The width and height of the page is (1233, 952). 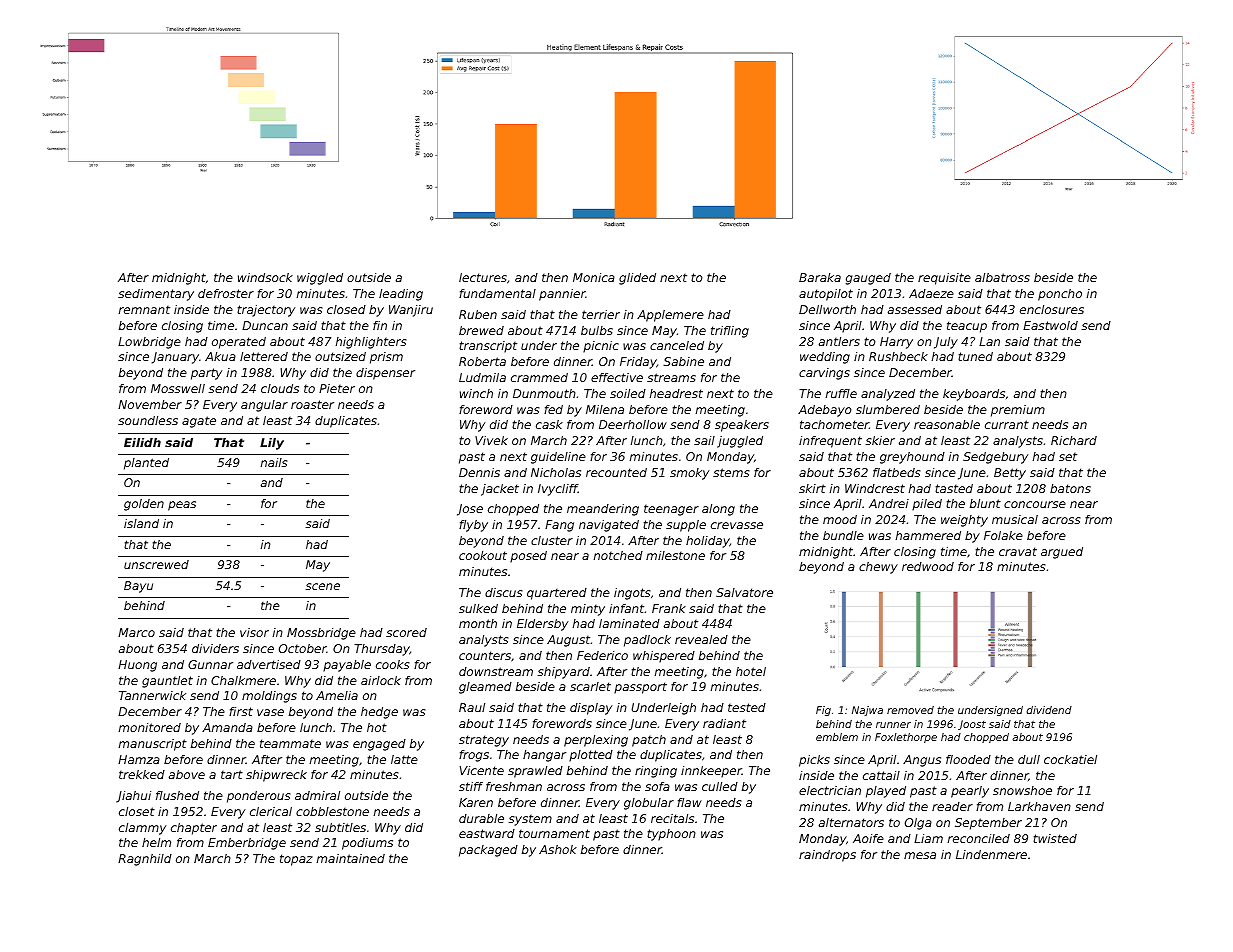 What do you see at coordinates (139, 759) in the page?
I see `Hamza` at bounding box center [139, 759].
